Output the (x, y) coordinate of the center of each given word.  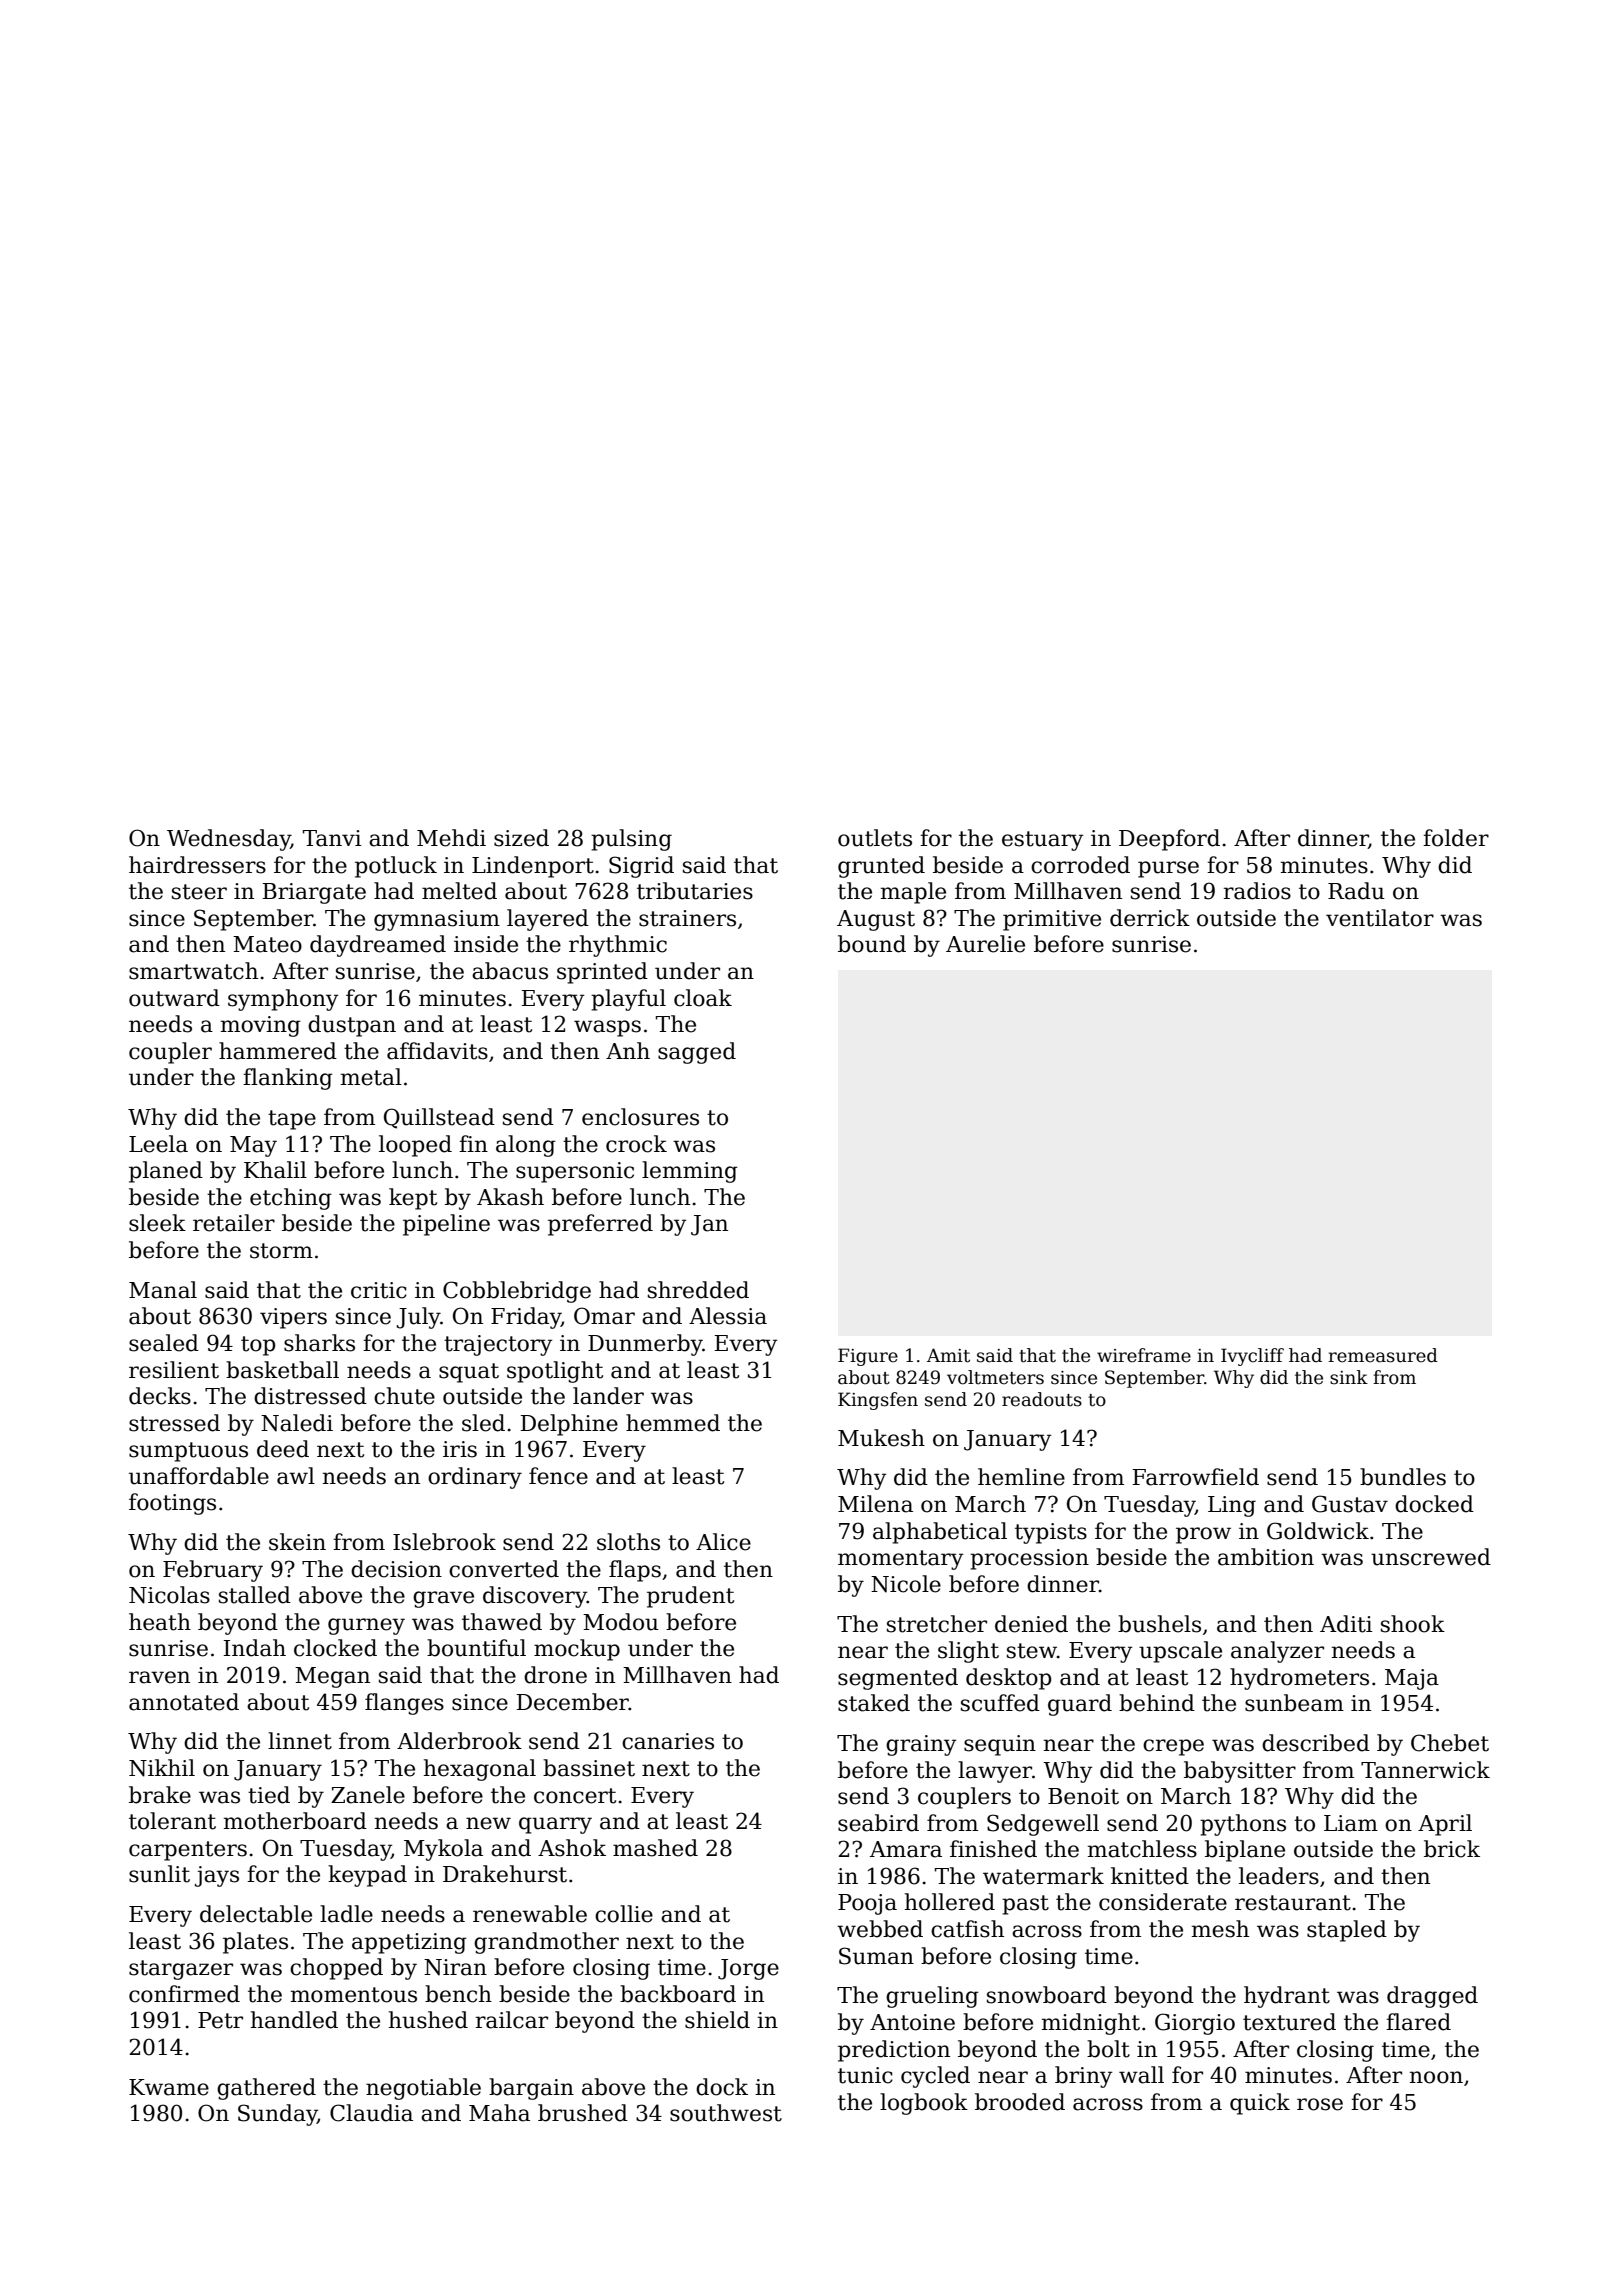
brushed (583, 2113)
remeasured (1383, 1355)
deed (283, 1449)
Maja (1412, 1679)
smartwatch (193, 971)
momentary (901, 1560)
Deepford (1169, 840)
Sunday (277, 2115)
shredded (698, 1290)
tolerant (172, 1821)
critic (379, 1290)
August (876, 920)
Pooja (867, 1904)
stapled (1347, 1931)
